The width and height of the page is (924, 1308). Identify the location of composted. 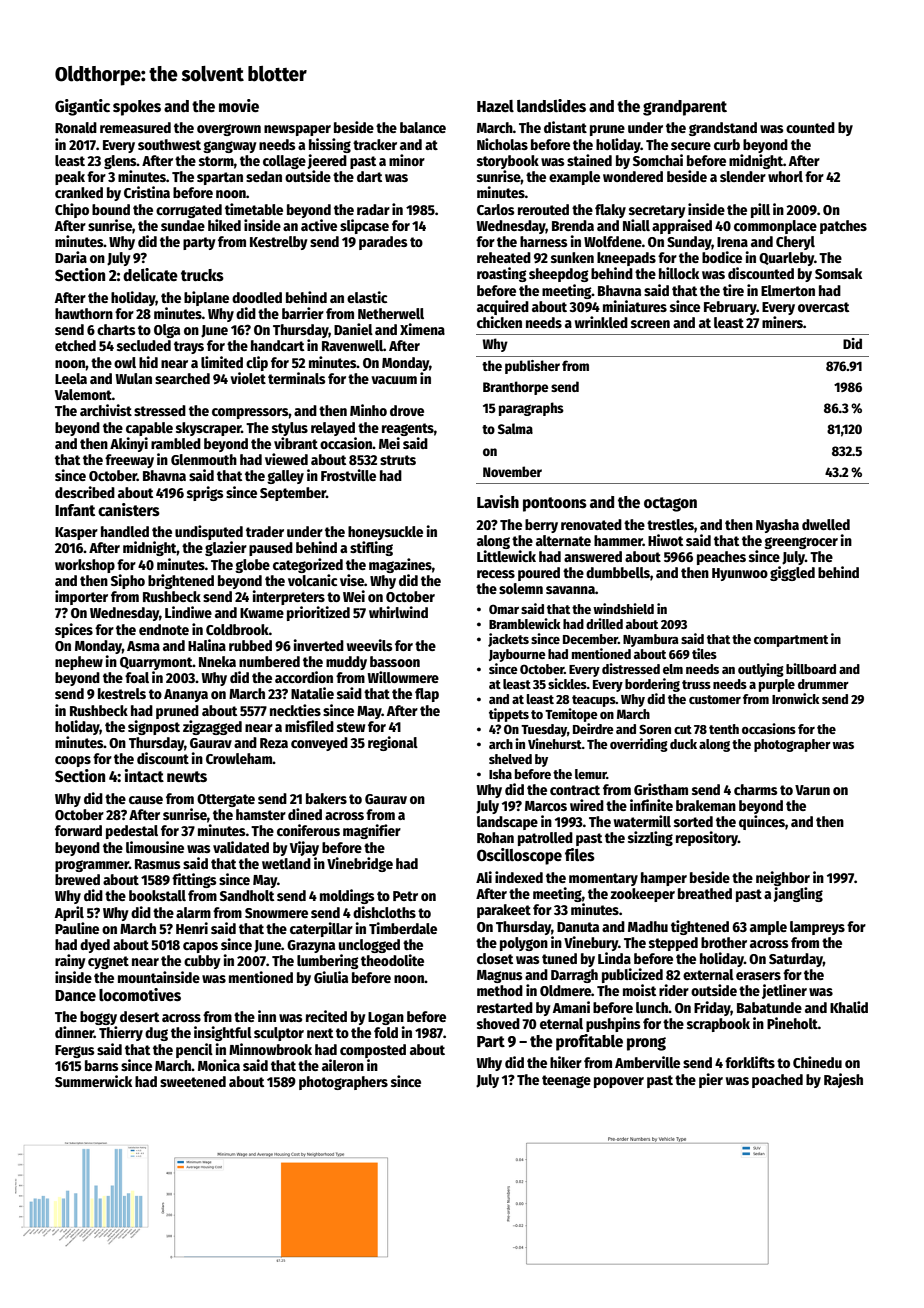
(373, 1051).
